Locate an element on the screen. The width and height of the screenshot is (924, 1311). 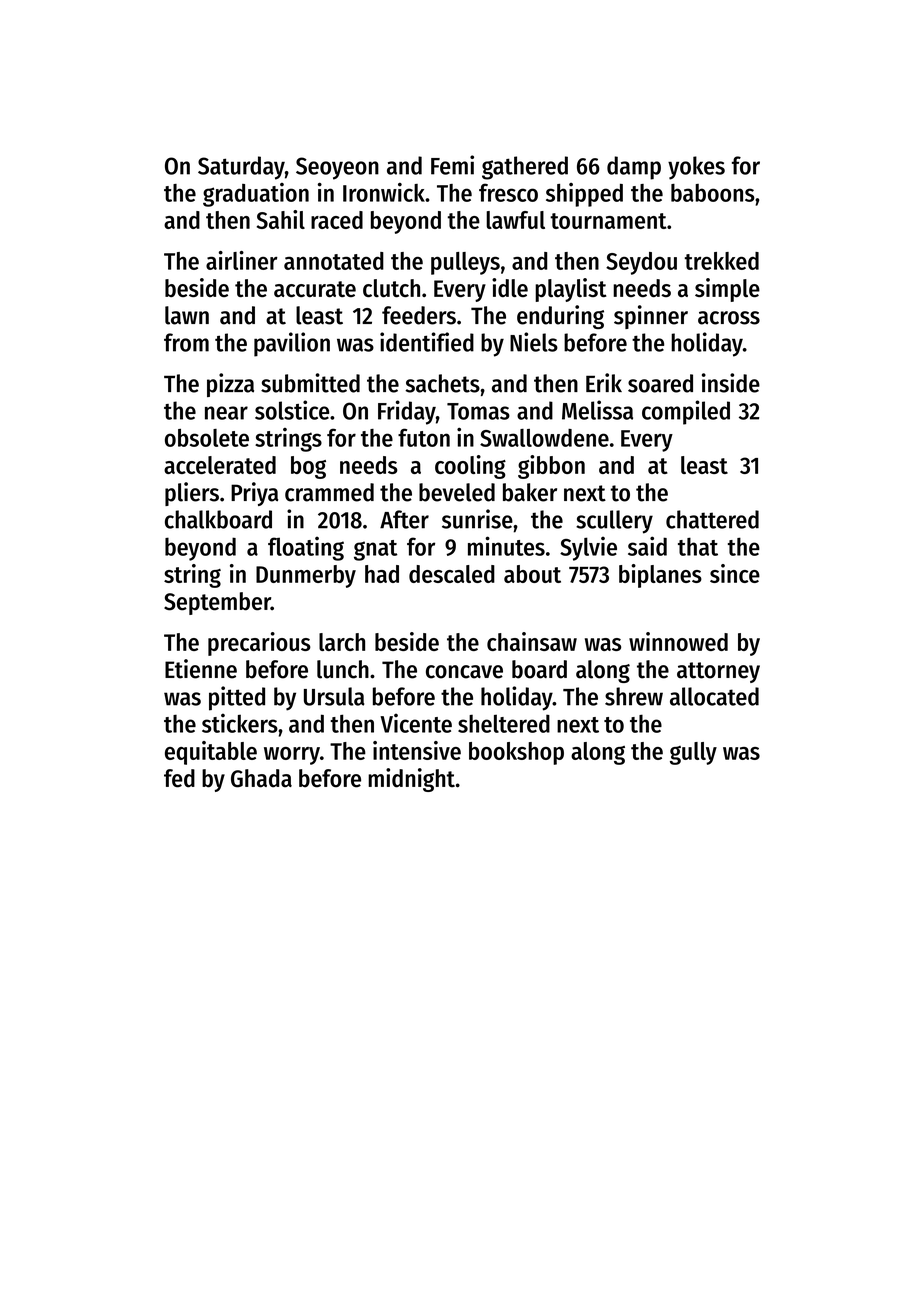
damp is located at coordinates (634, 168).
